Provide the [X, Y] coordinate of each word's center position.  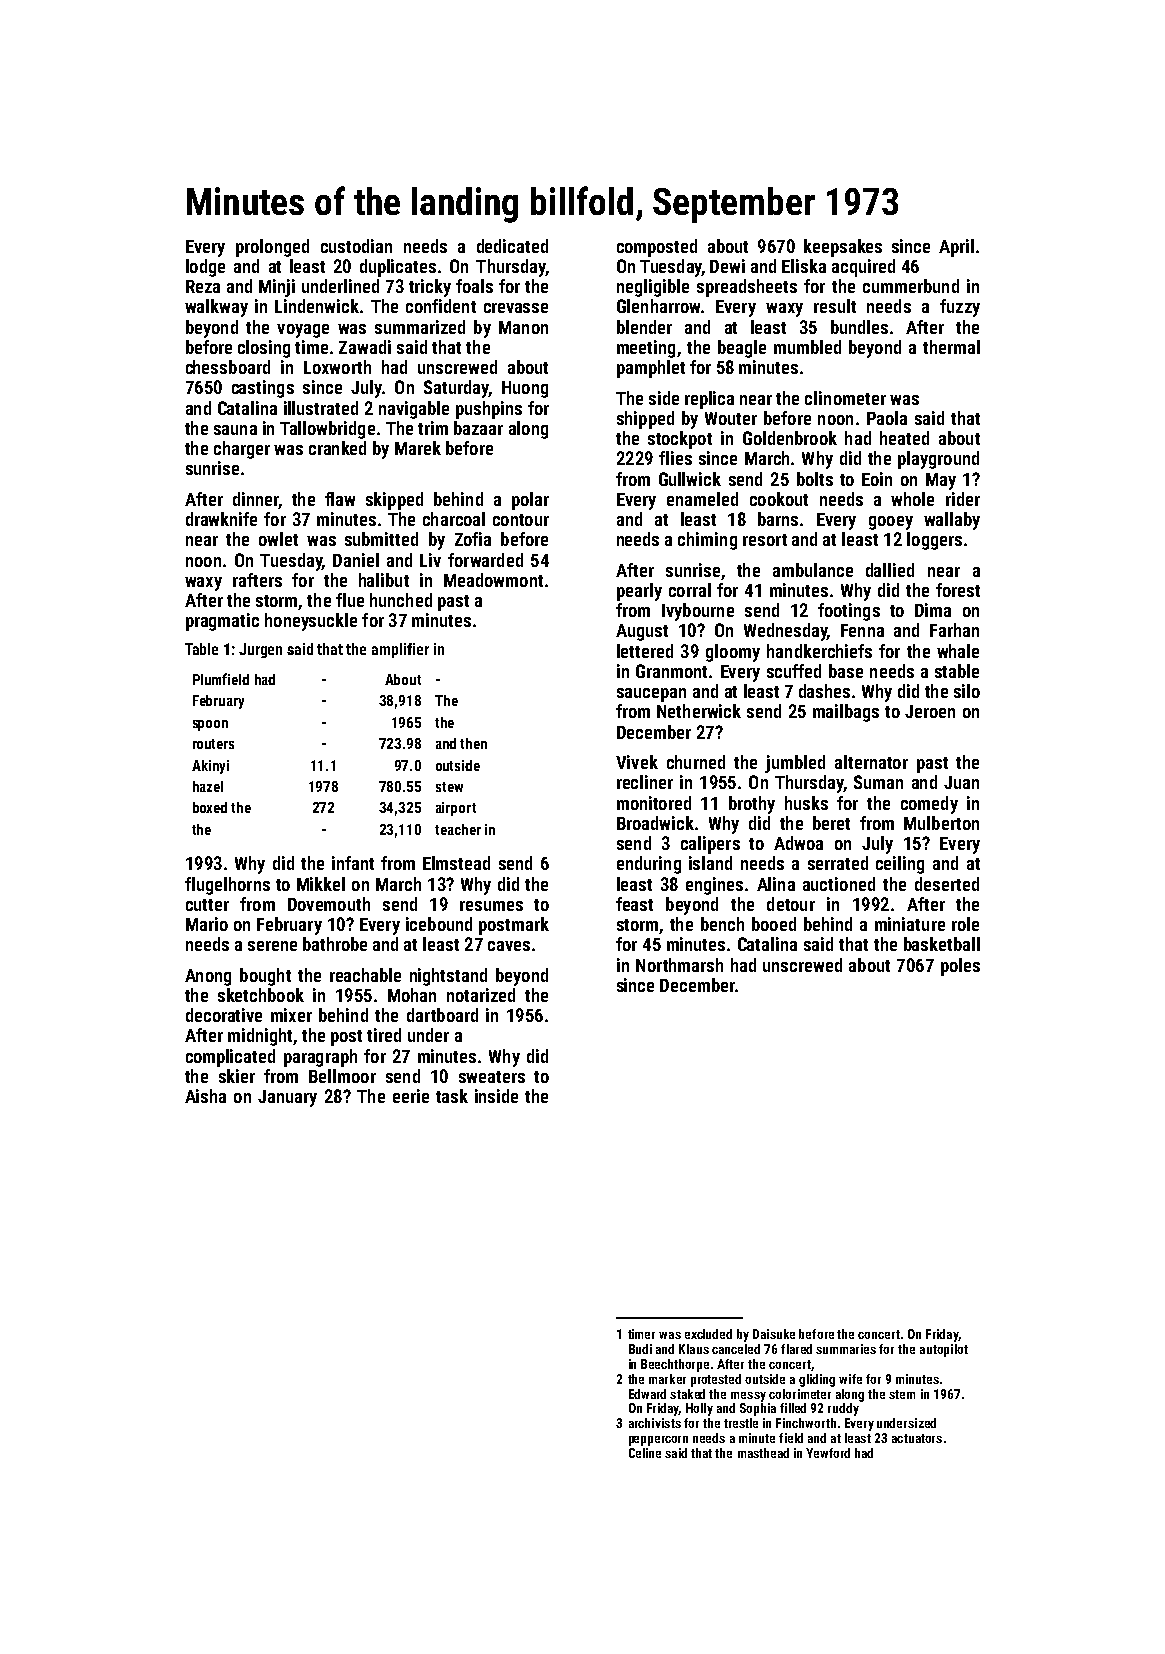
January [287, 1098]
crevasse [516, 308]
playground [938, 460]
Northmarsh [679, 965]
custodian [356, 246]
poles [960, 967]
